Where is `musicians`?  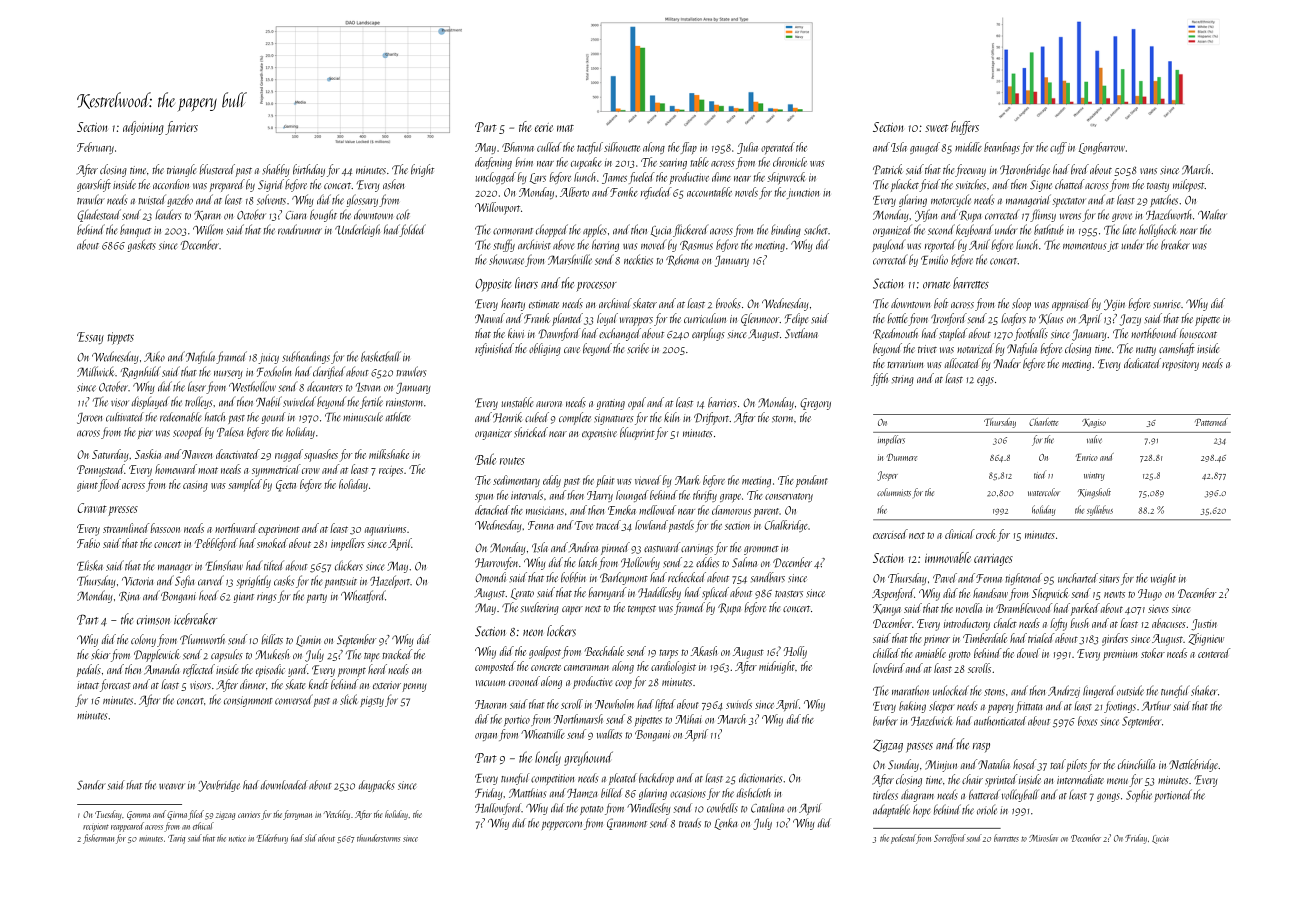 musicians is located at coordinates (545, 510).
